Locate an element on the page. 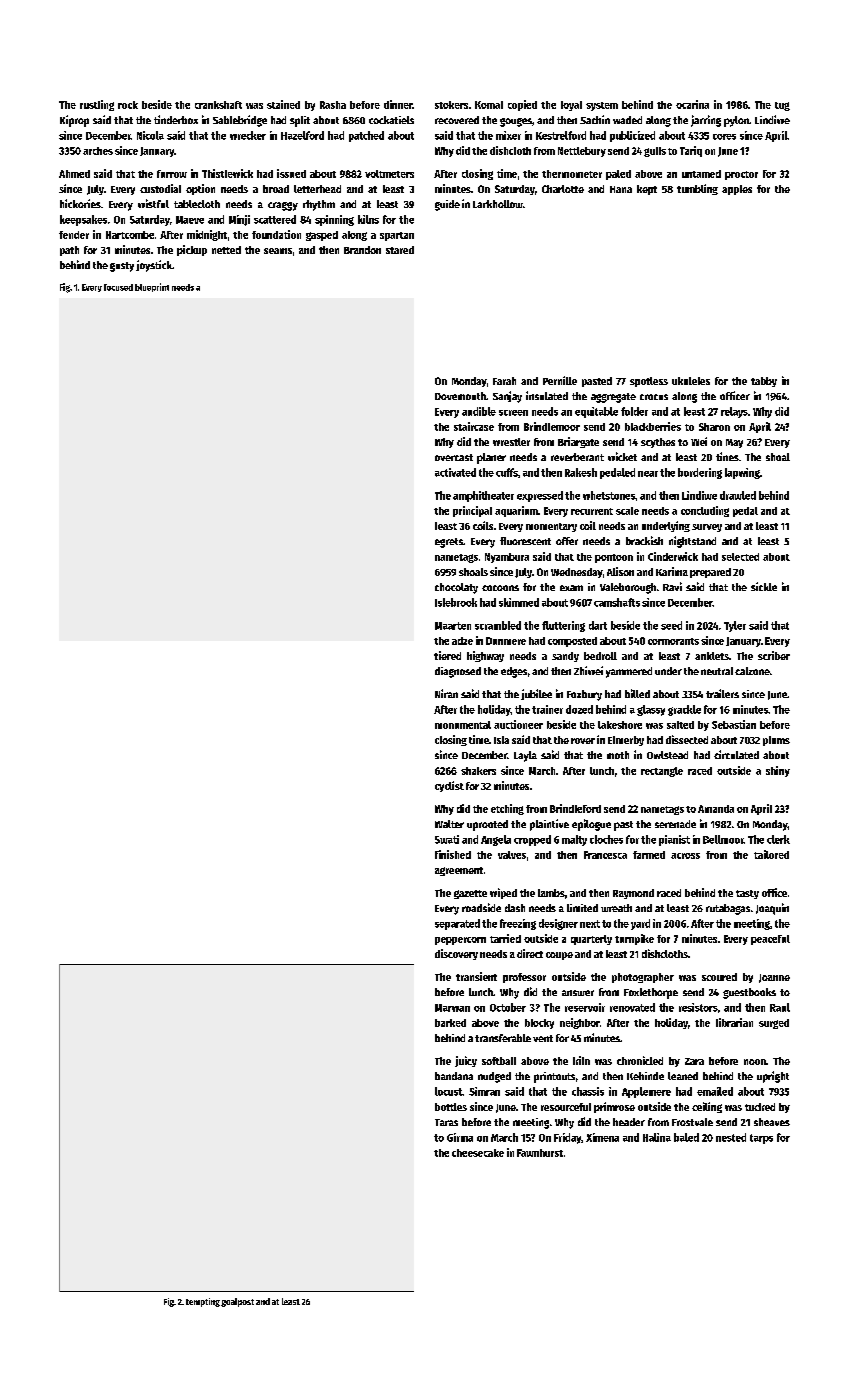 The width and height of the page is (849, 1400). planer is located at coordinates (491, 458).
